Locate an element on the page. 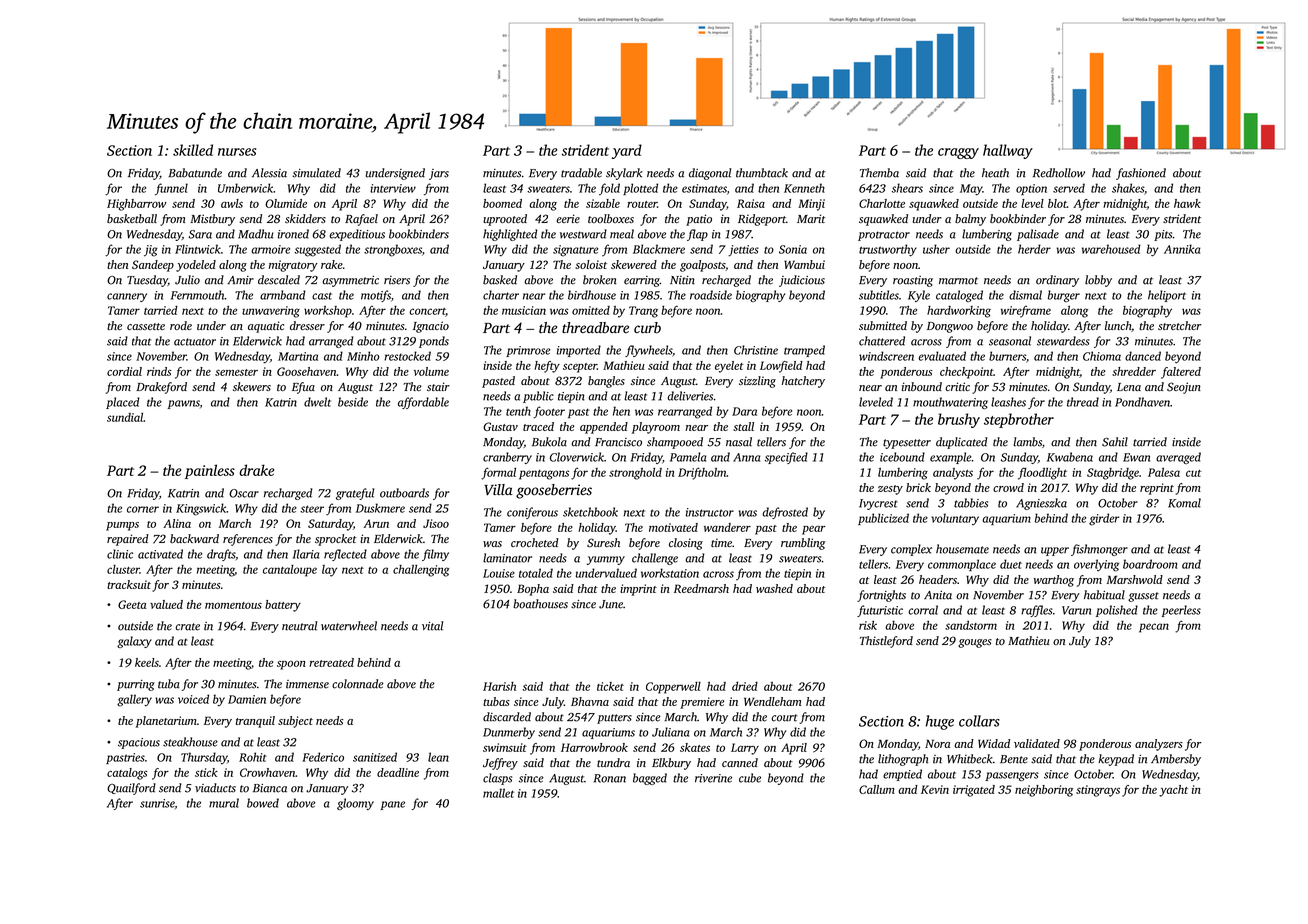 This image has width=1308, height=924. fold is located at coordinates (609, 189).
